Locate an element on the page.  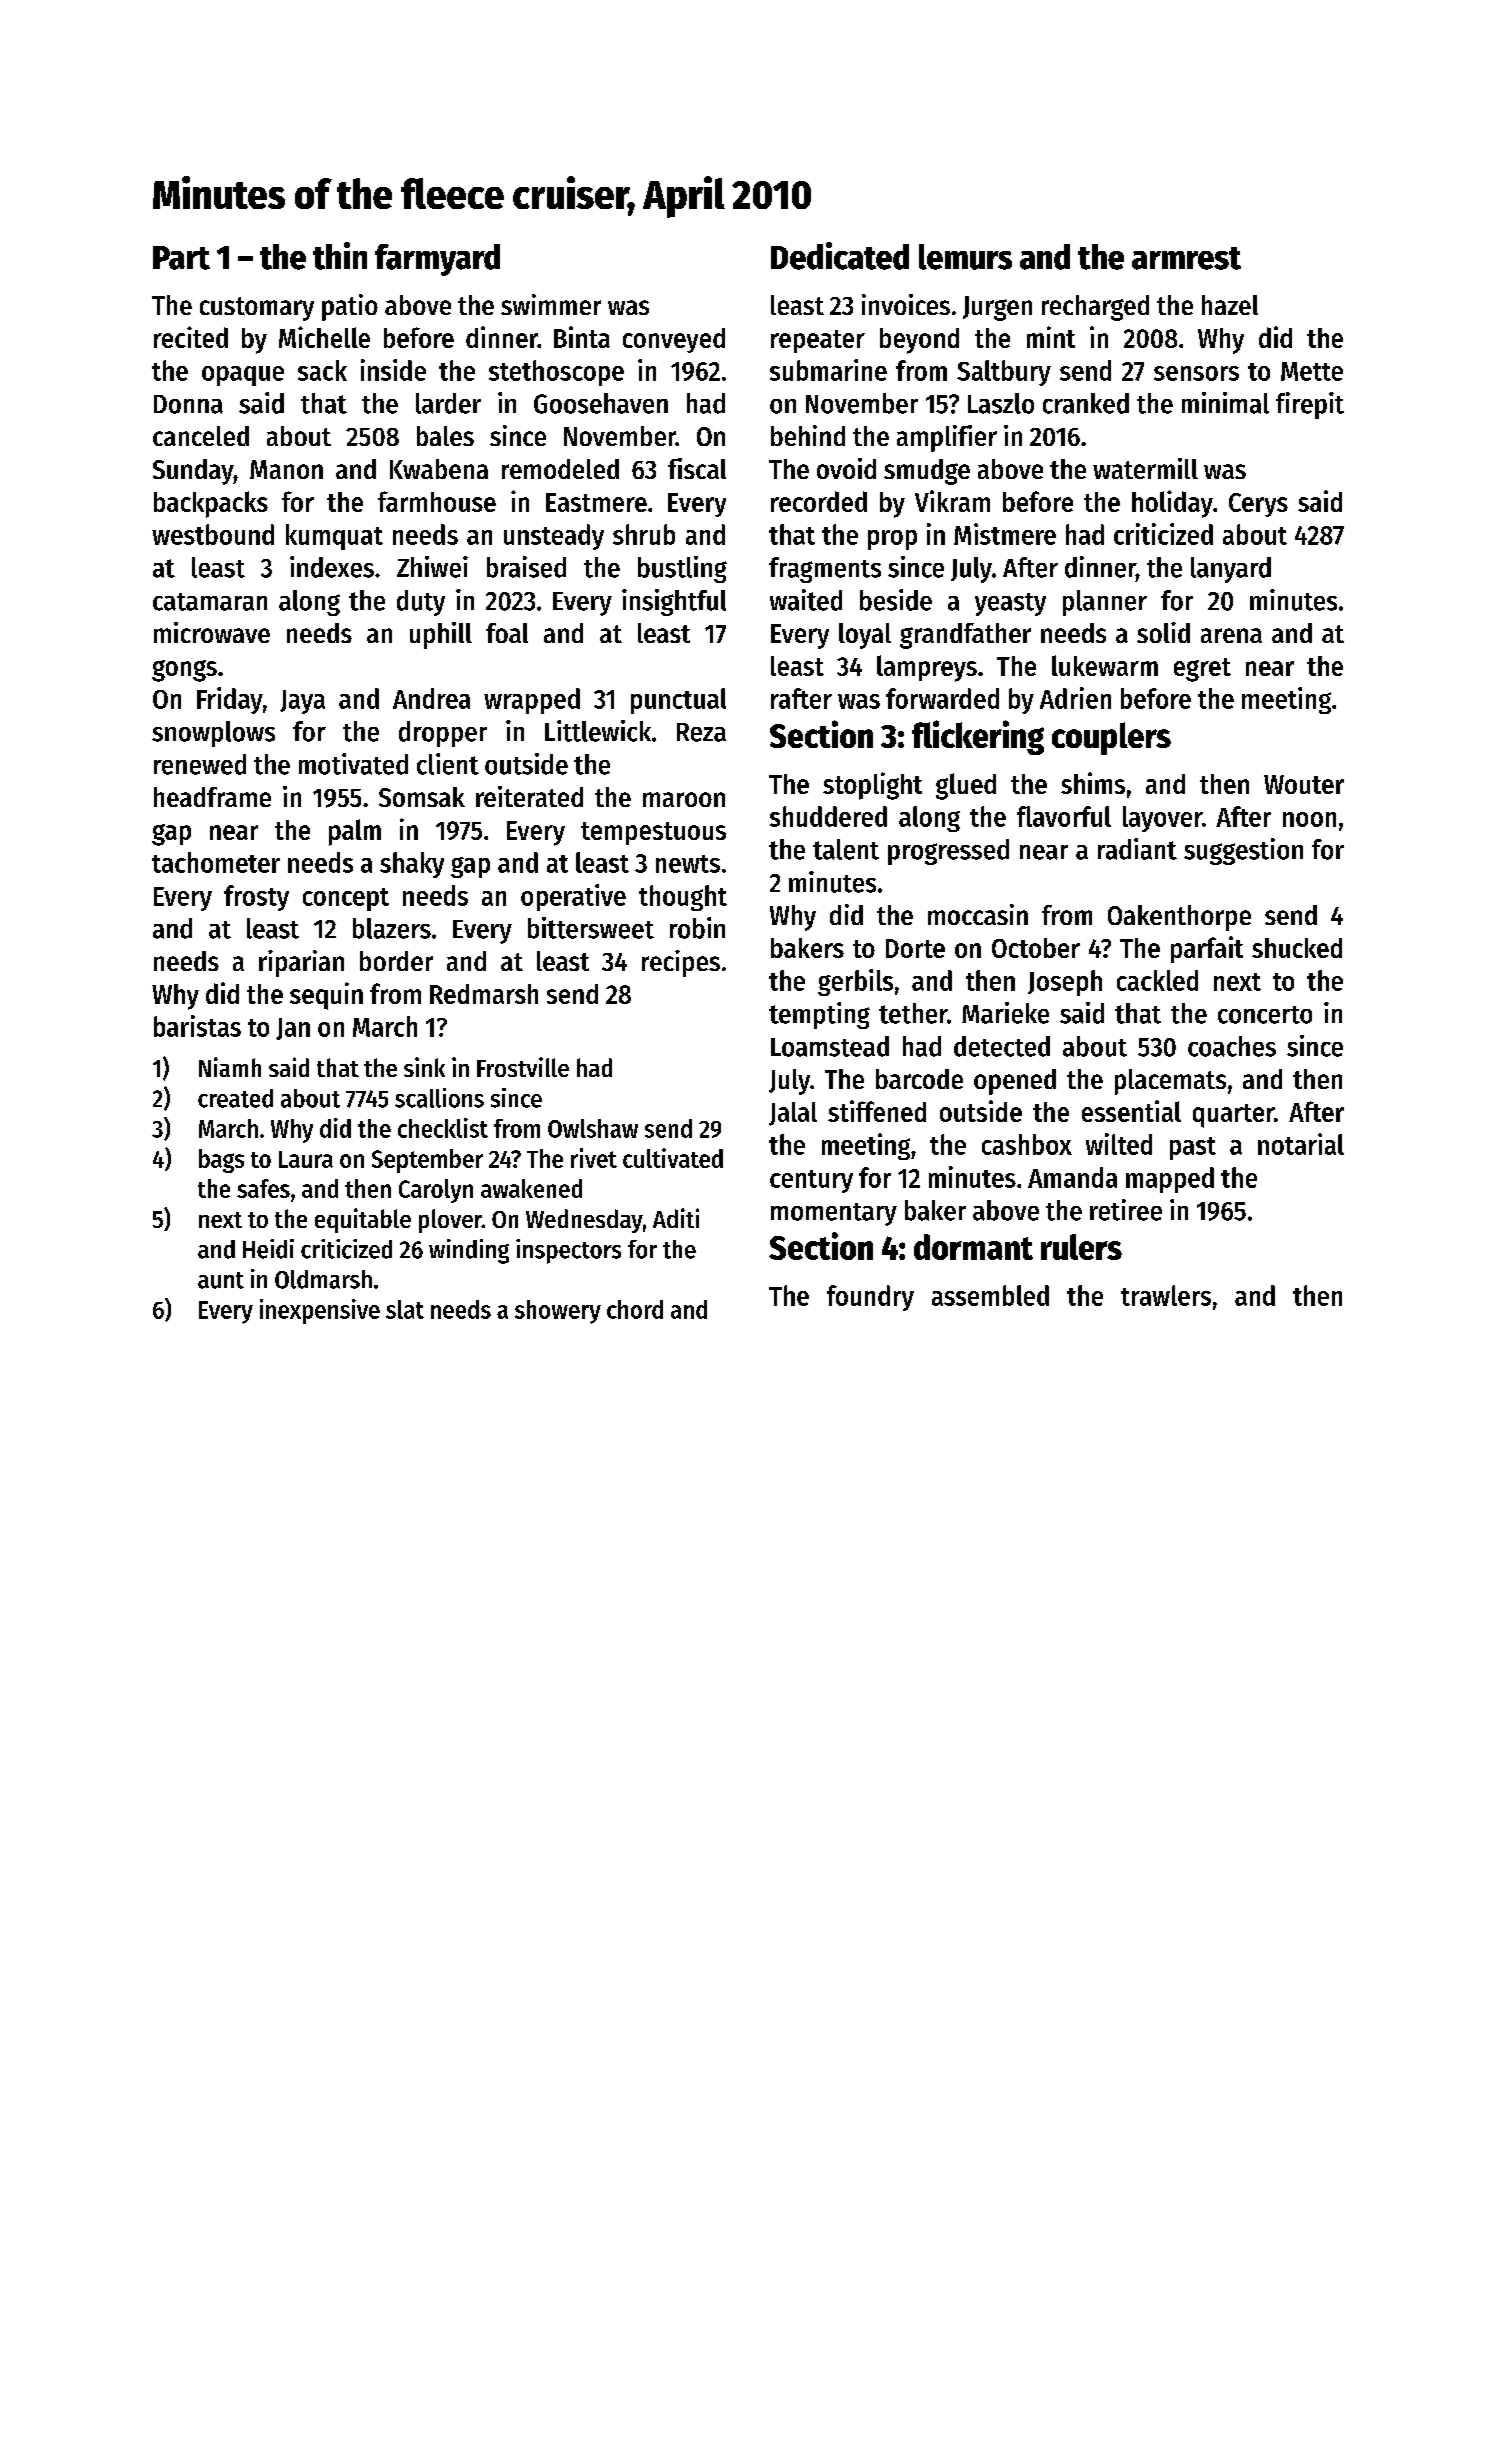
armrest is located at coordinates (1186, 258).
